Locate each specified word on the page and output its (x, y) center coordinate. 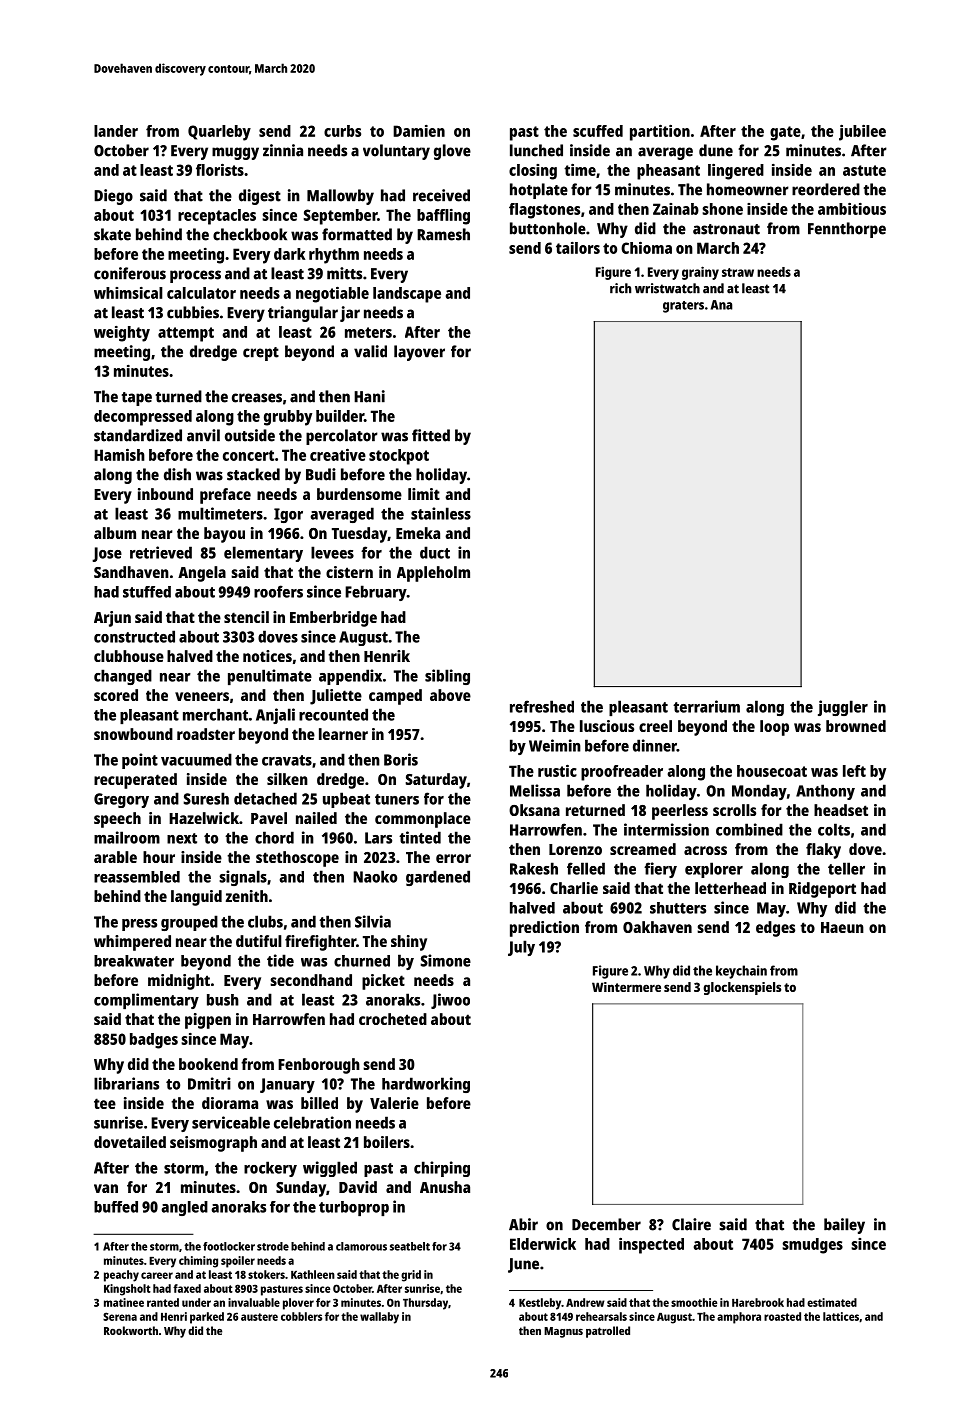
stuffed (147, 592)
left (854, 771)
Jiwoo (450, 1001)
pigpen (208, 1021)
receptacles (217, 217)
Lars (378, 838)
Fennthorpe (847, 230)
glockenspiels (742, 988)
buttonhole (548, 228)
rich (620, 288)
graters (683, 307)
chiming (198, 1262)
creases (257, 398)
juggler (843, 708)
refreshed (542, 706)
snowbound (133, 734)
